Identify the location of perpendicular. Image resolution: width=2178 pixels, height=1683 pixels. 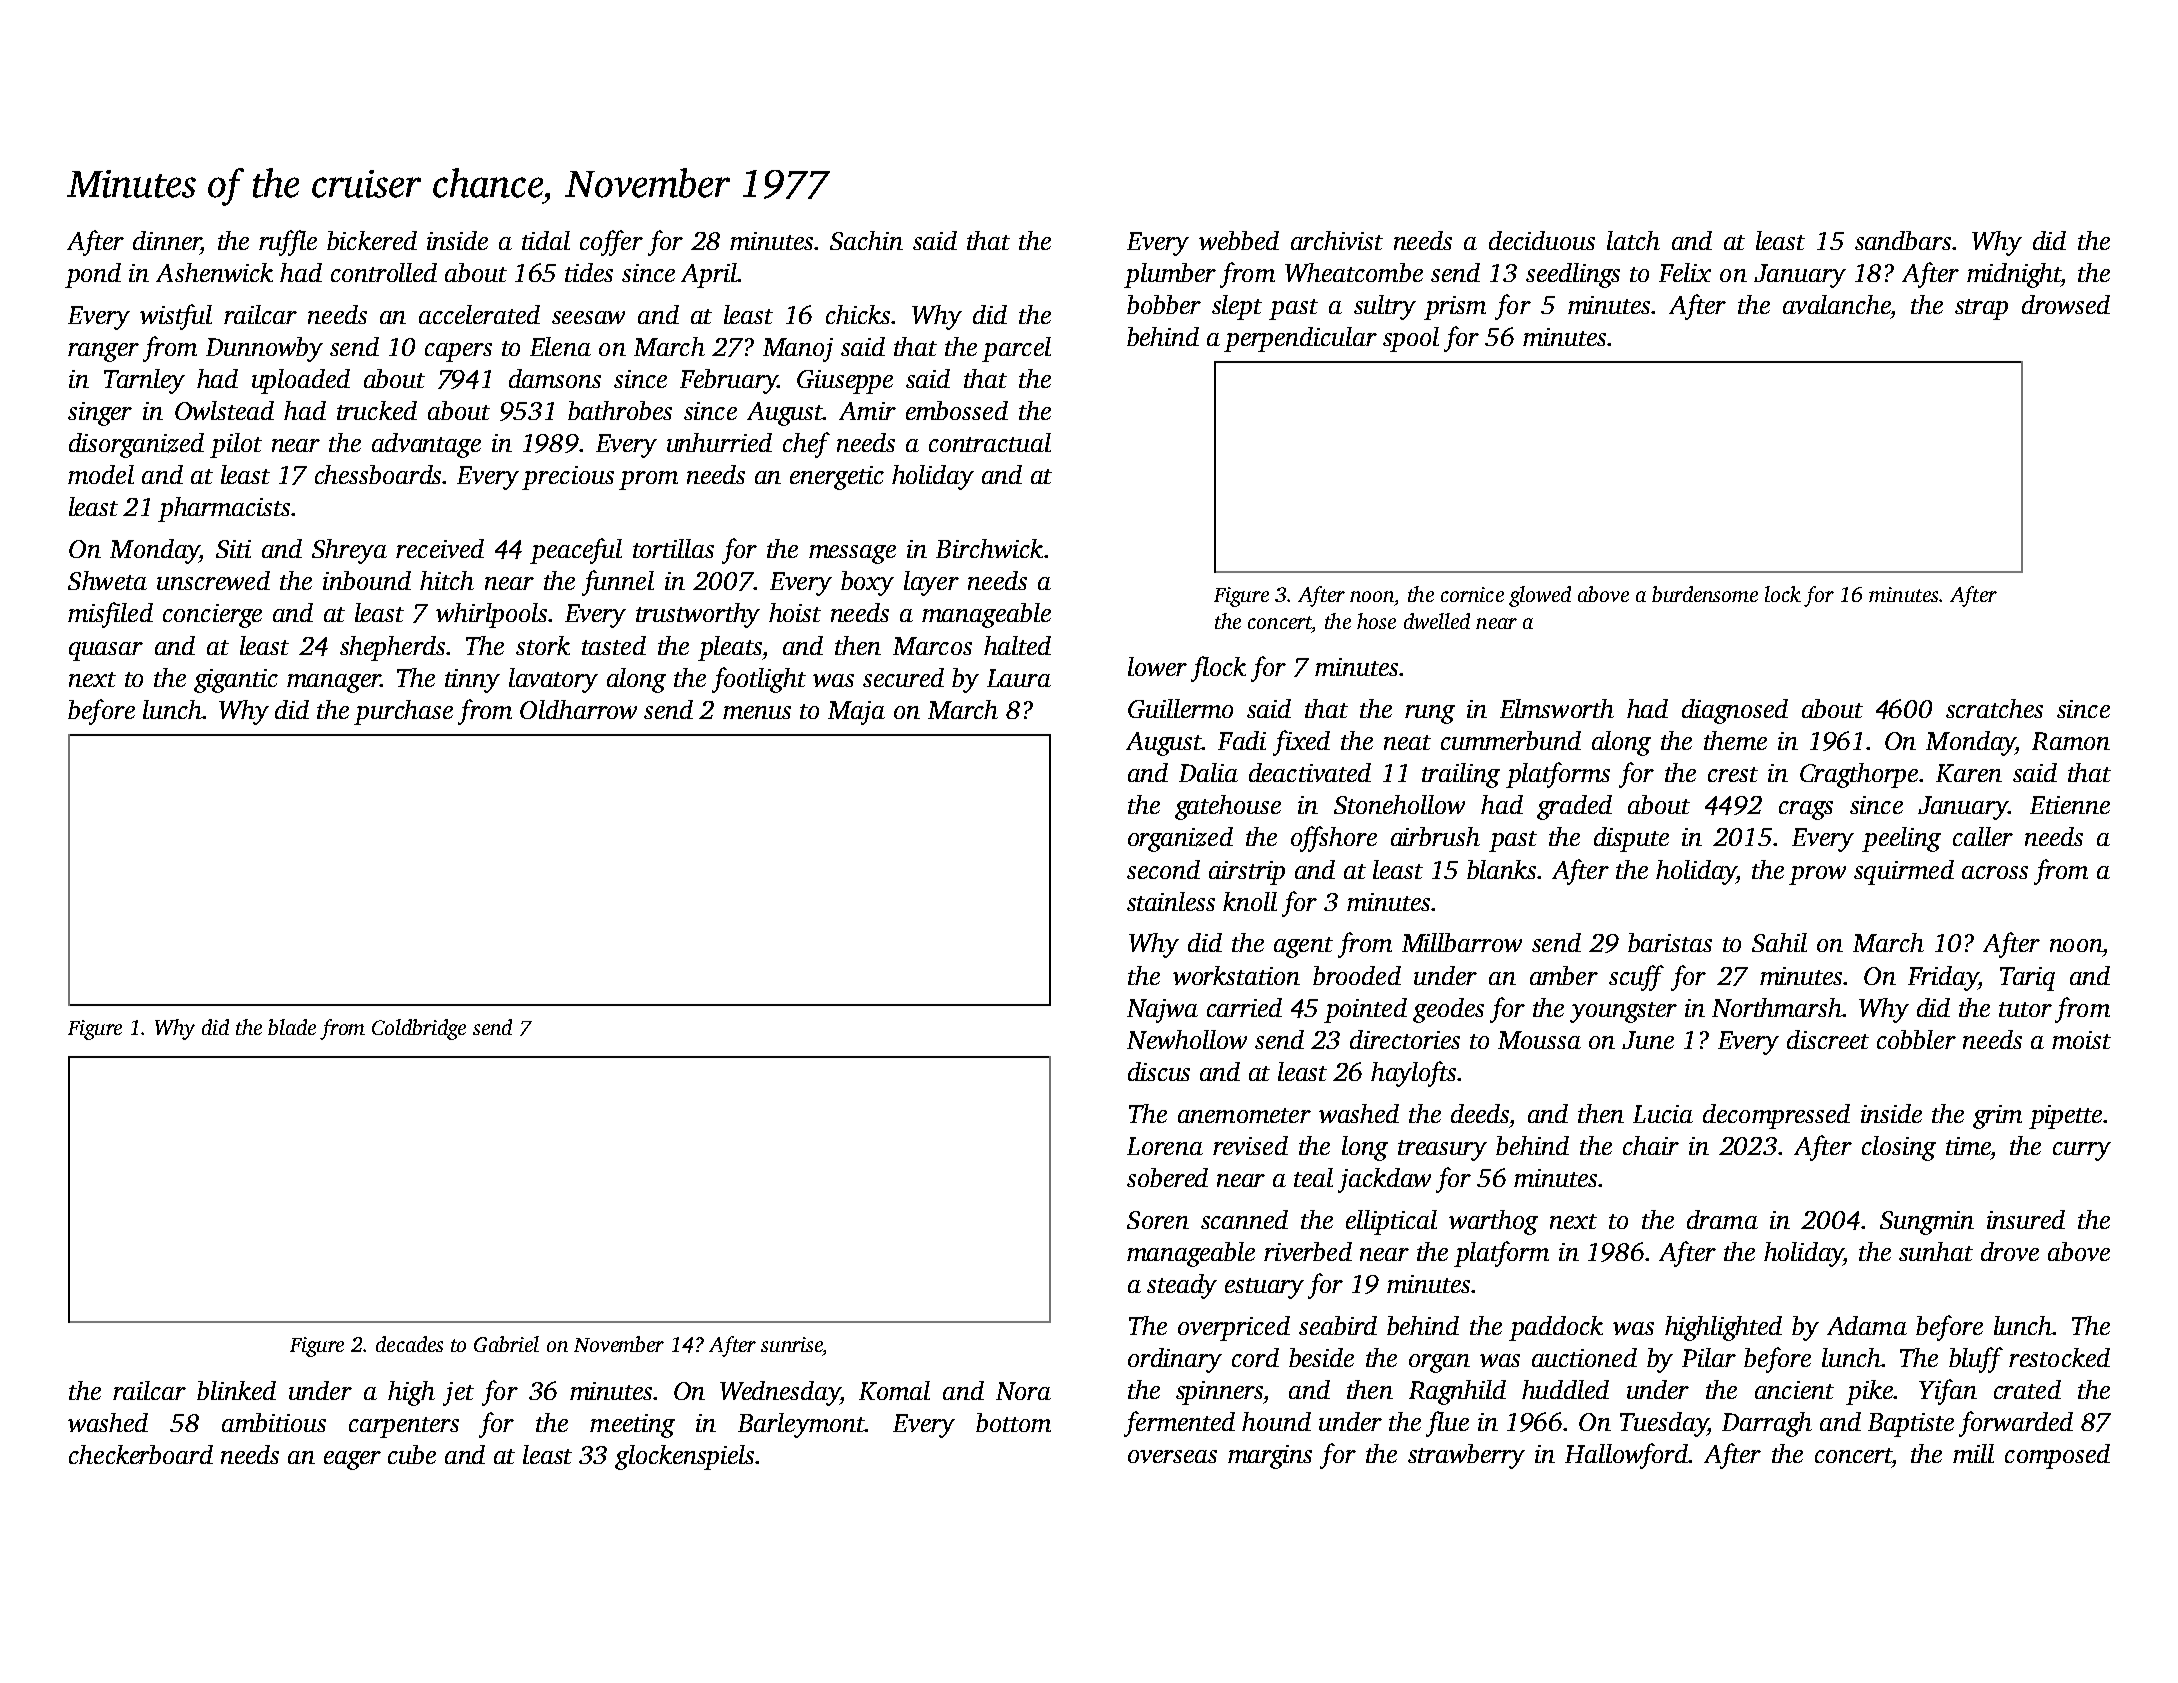
(1300, 339).
